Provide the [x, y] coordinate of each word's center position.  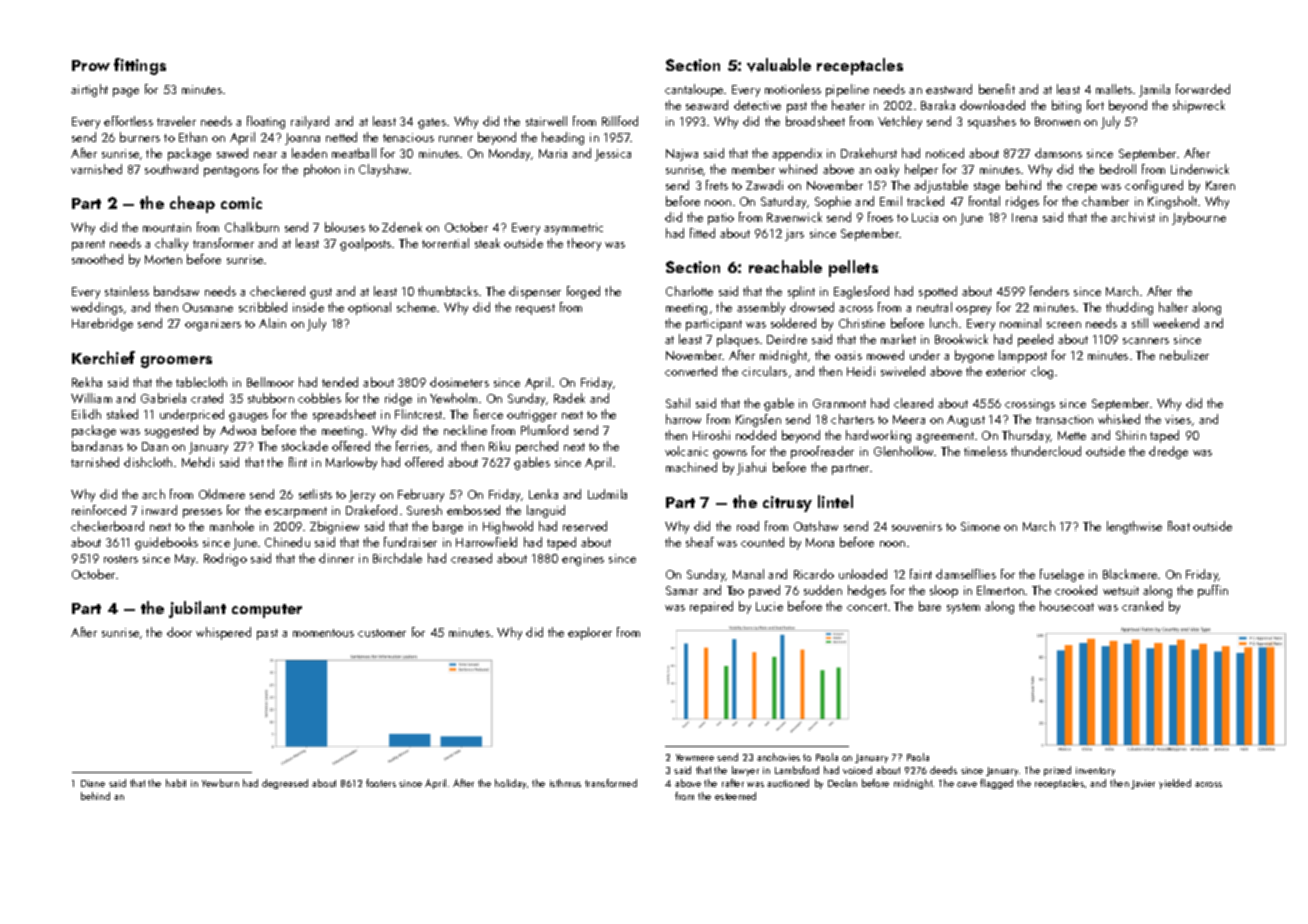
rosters [121, 559]
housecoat [1067, 606]
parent [88, 245]
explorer [590, 633]
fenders [1049, 291]
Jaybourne [1199, 218]
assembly [761, 308]
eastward [949, 89]
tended [340, 382]
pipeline [847, 90]
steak [487, 243]
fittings [140, 66]
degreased [285, 784]
